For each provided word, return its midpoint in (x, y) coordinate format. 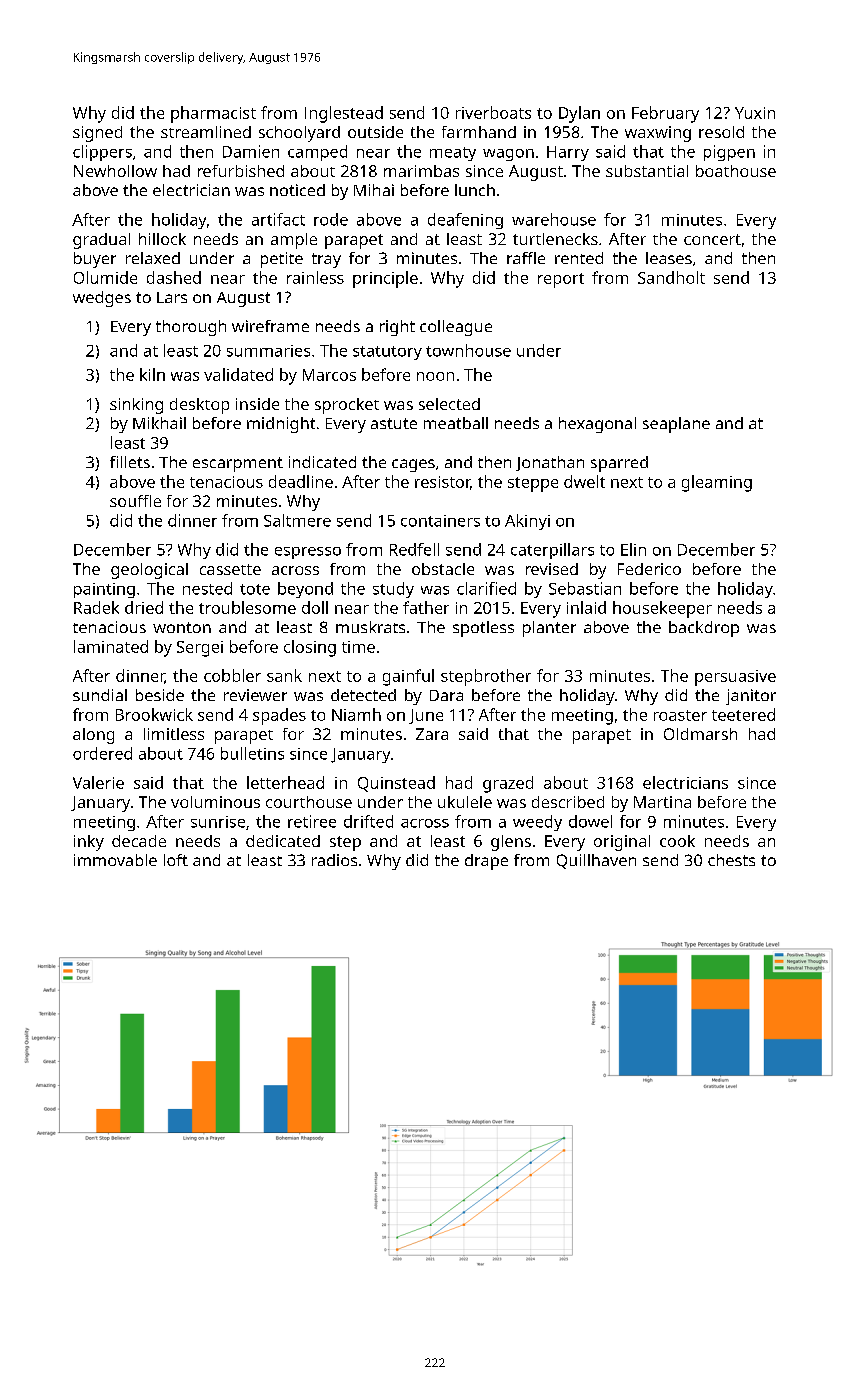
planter (549, 629)
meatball (456, 423)
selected (449, 404)
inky (89, 843)
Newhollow (115, 171)
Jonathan (550, 463)
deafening (465, 221)
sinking (136, 406)
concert (712, 239)
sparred (619, 464)
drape (486, 862)
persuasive (735, 678)
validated (238, 374)
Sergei (200, 649)
